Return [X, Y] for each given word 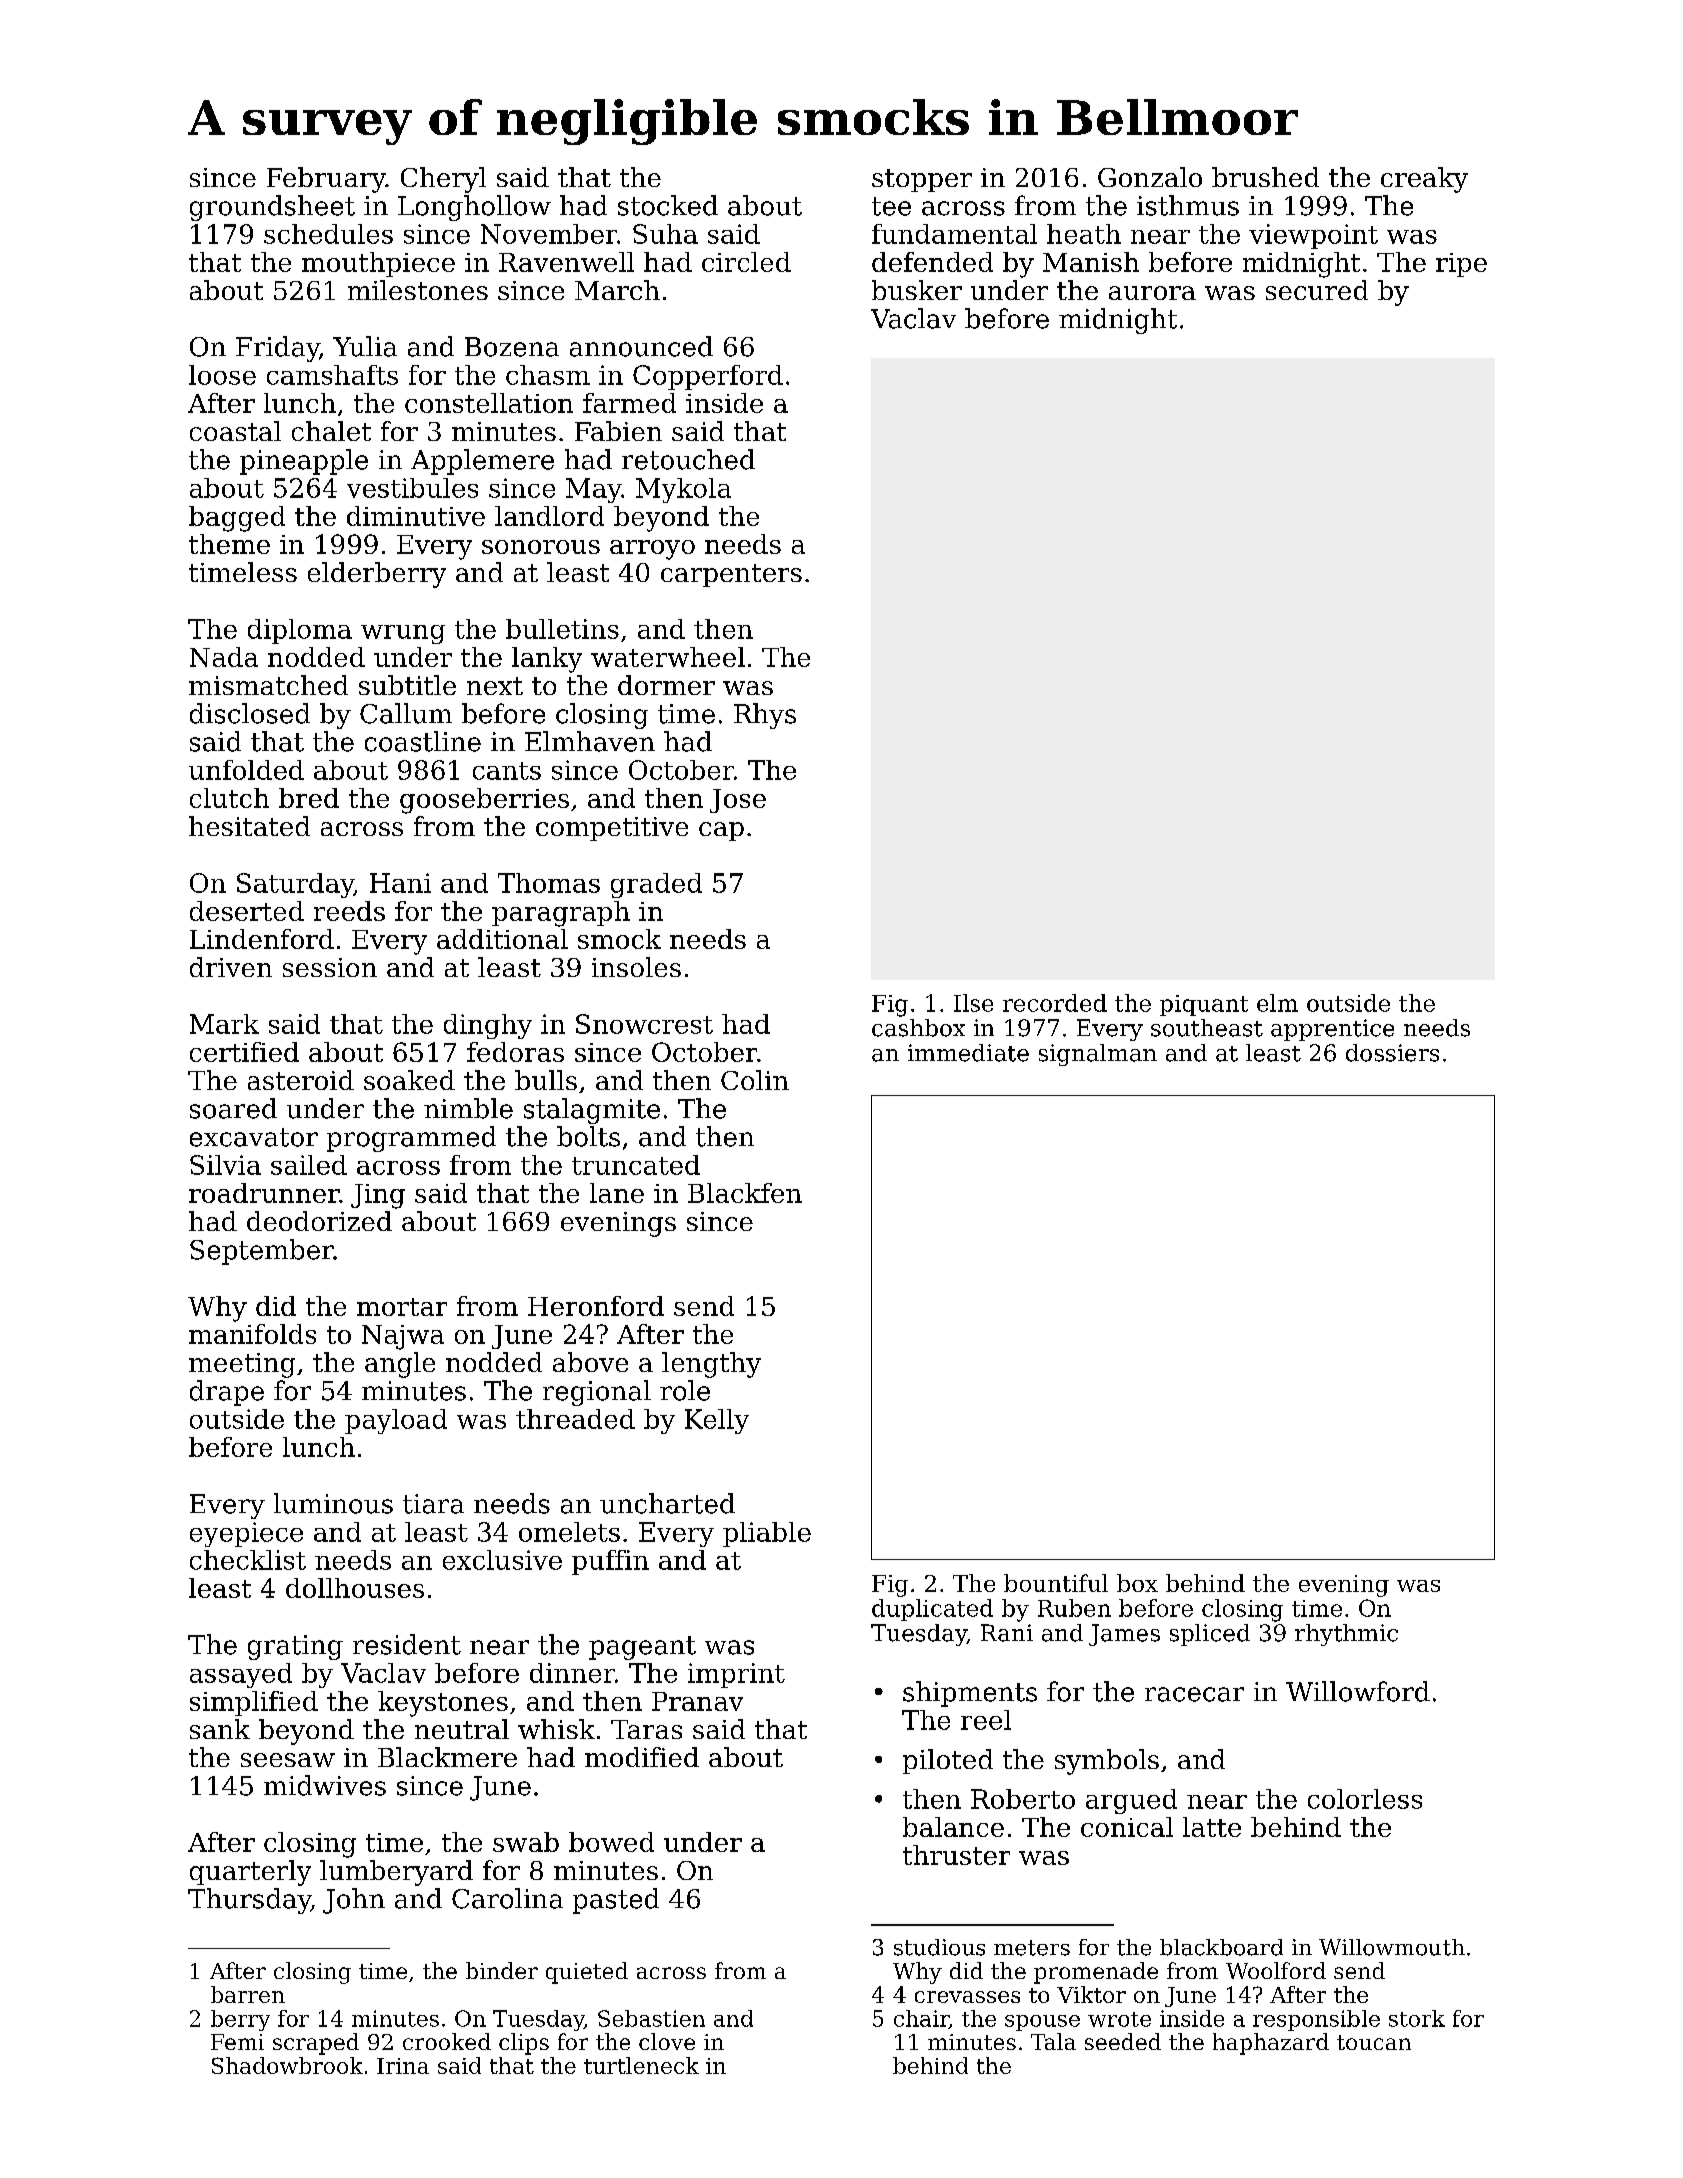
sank [220, 1729]
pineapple [304, 462]
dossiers [1392, 1053]
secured [1317, 290]
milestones [418, 290]
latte [1212, 1827]
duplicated [932, 1610]
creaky [1424, 180]
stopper [922, 180]
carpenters [731, 575]
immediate [968, 1053]
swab [526, 1842]
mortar [402, 1307]
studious [939, 1947]
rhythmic [1346, 1635]
